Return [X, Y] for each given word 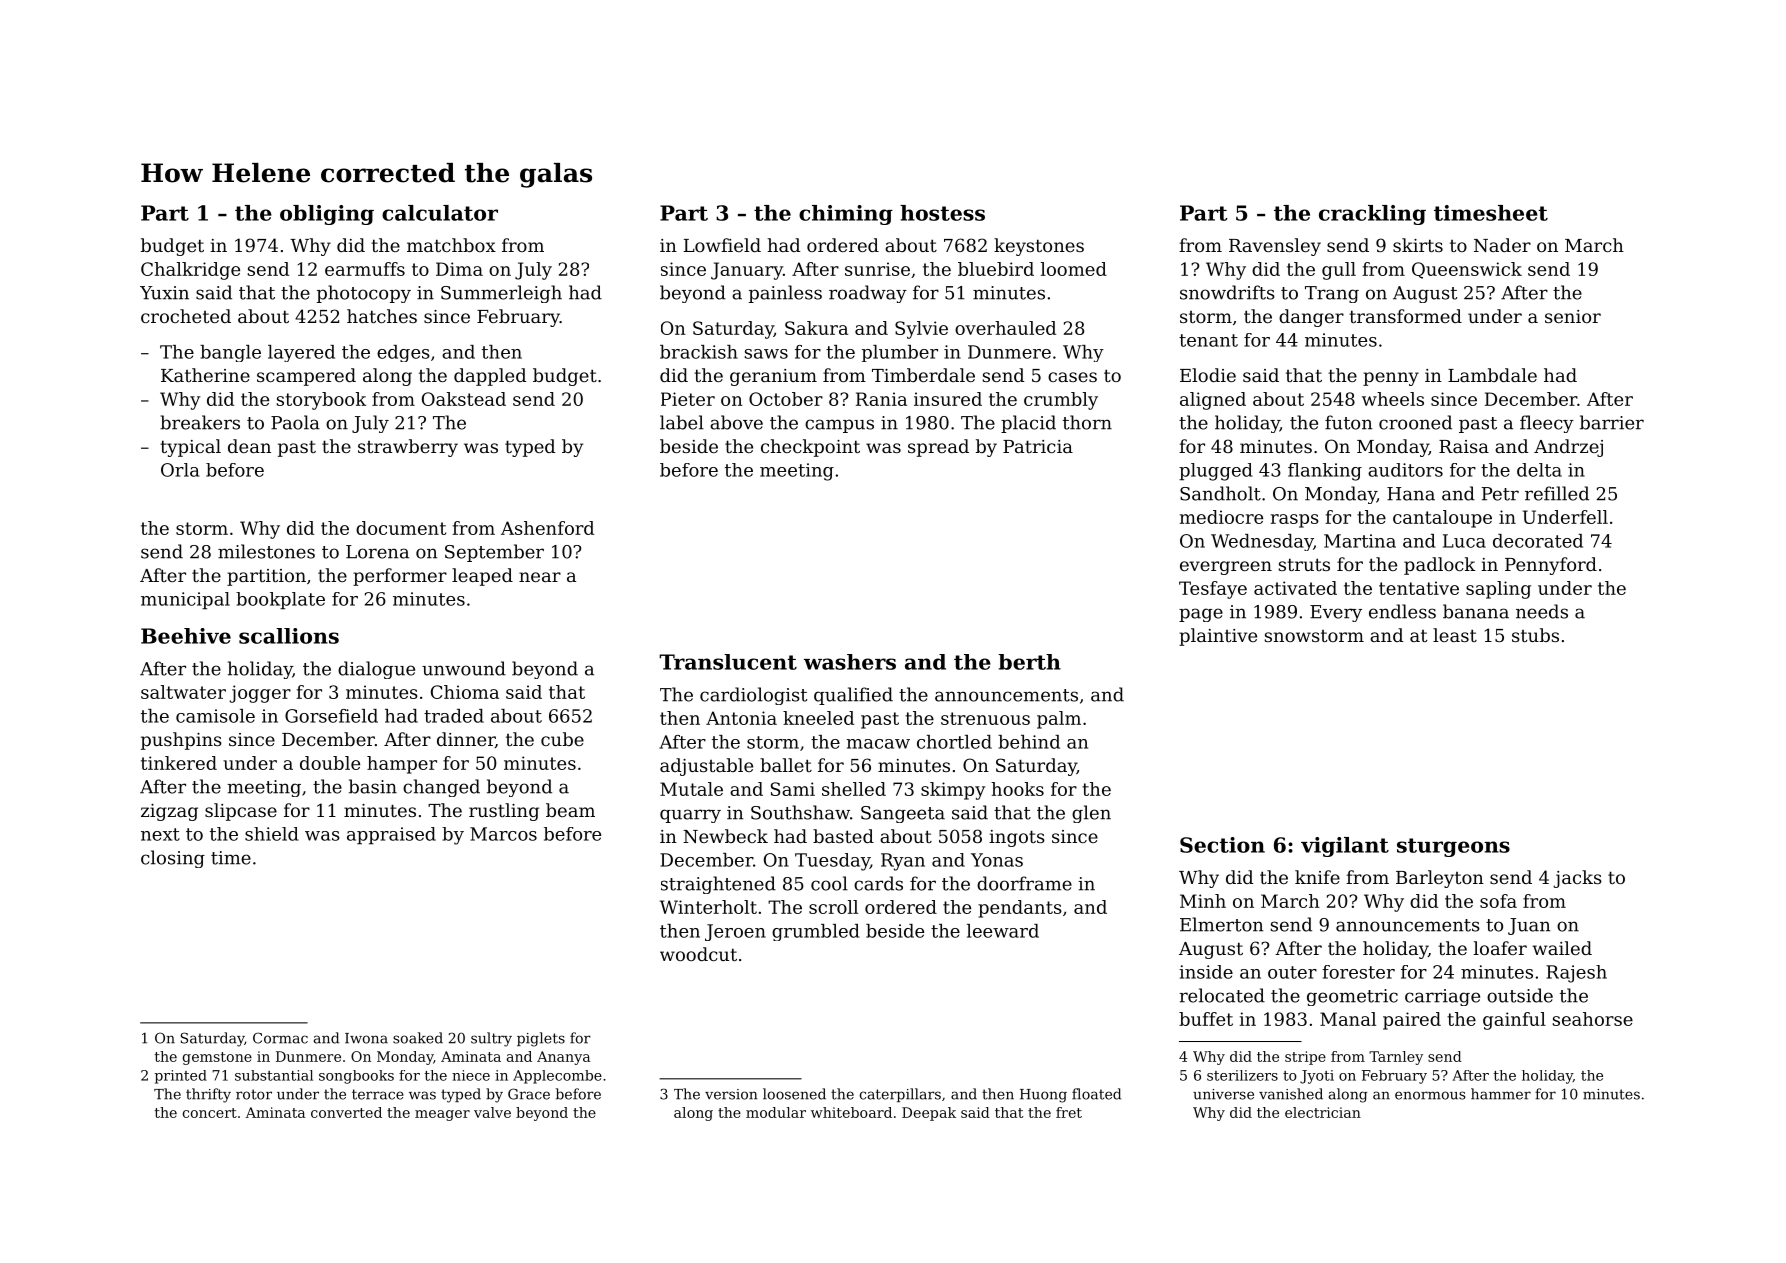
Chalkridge [190, 271]
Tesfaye [1213, 590]
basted [843, 836]
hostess [942, 213]
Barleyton [1440, 879]
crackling [1372, 215]
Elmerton [1221, 924]
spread [938, 448]
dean [249, 446]
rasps [1295, 521]
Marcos [503, 834]
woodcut [698, 954]
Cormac [280, 1038]
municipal [185, 601]
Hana [1411, 494]
